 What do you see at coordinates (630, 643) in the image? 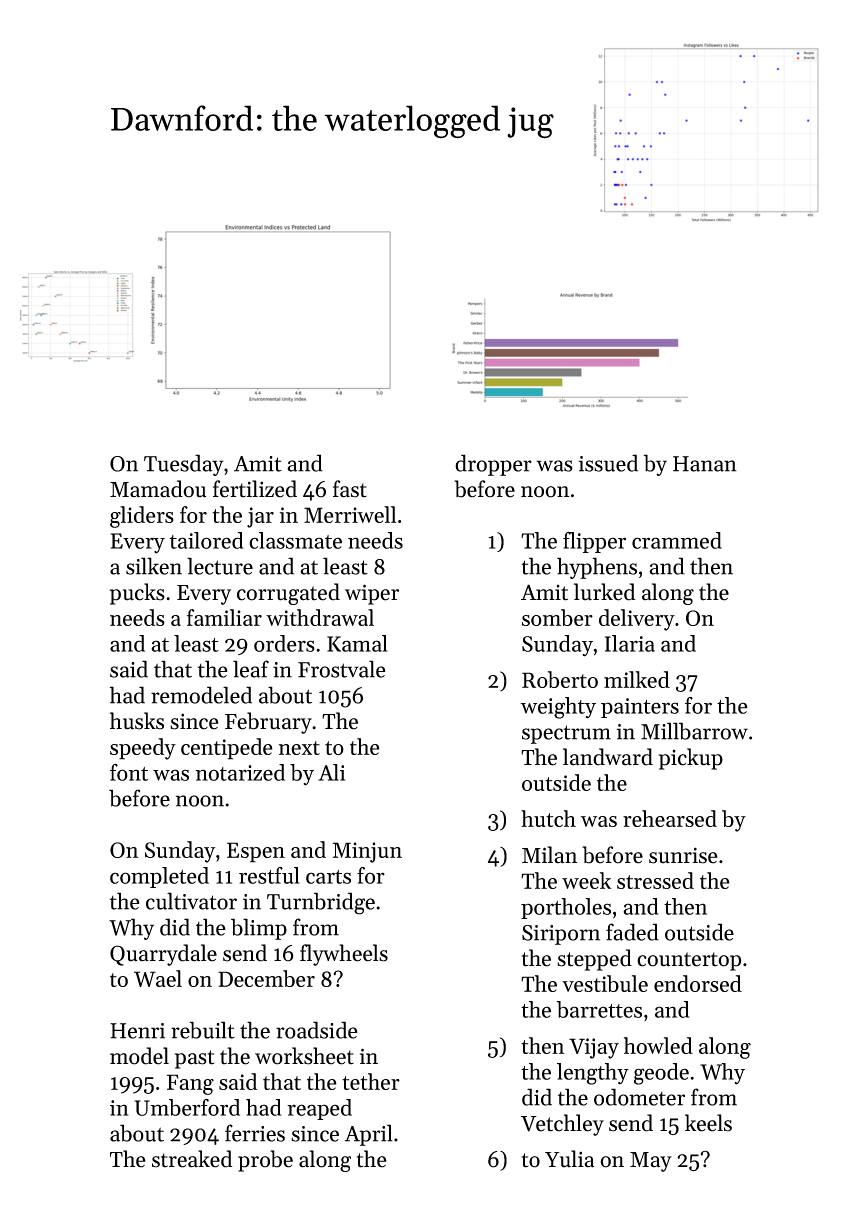
I see `Ilaria` at bounding box center [630, 643].
